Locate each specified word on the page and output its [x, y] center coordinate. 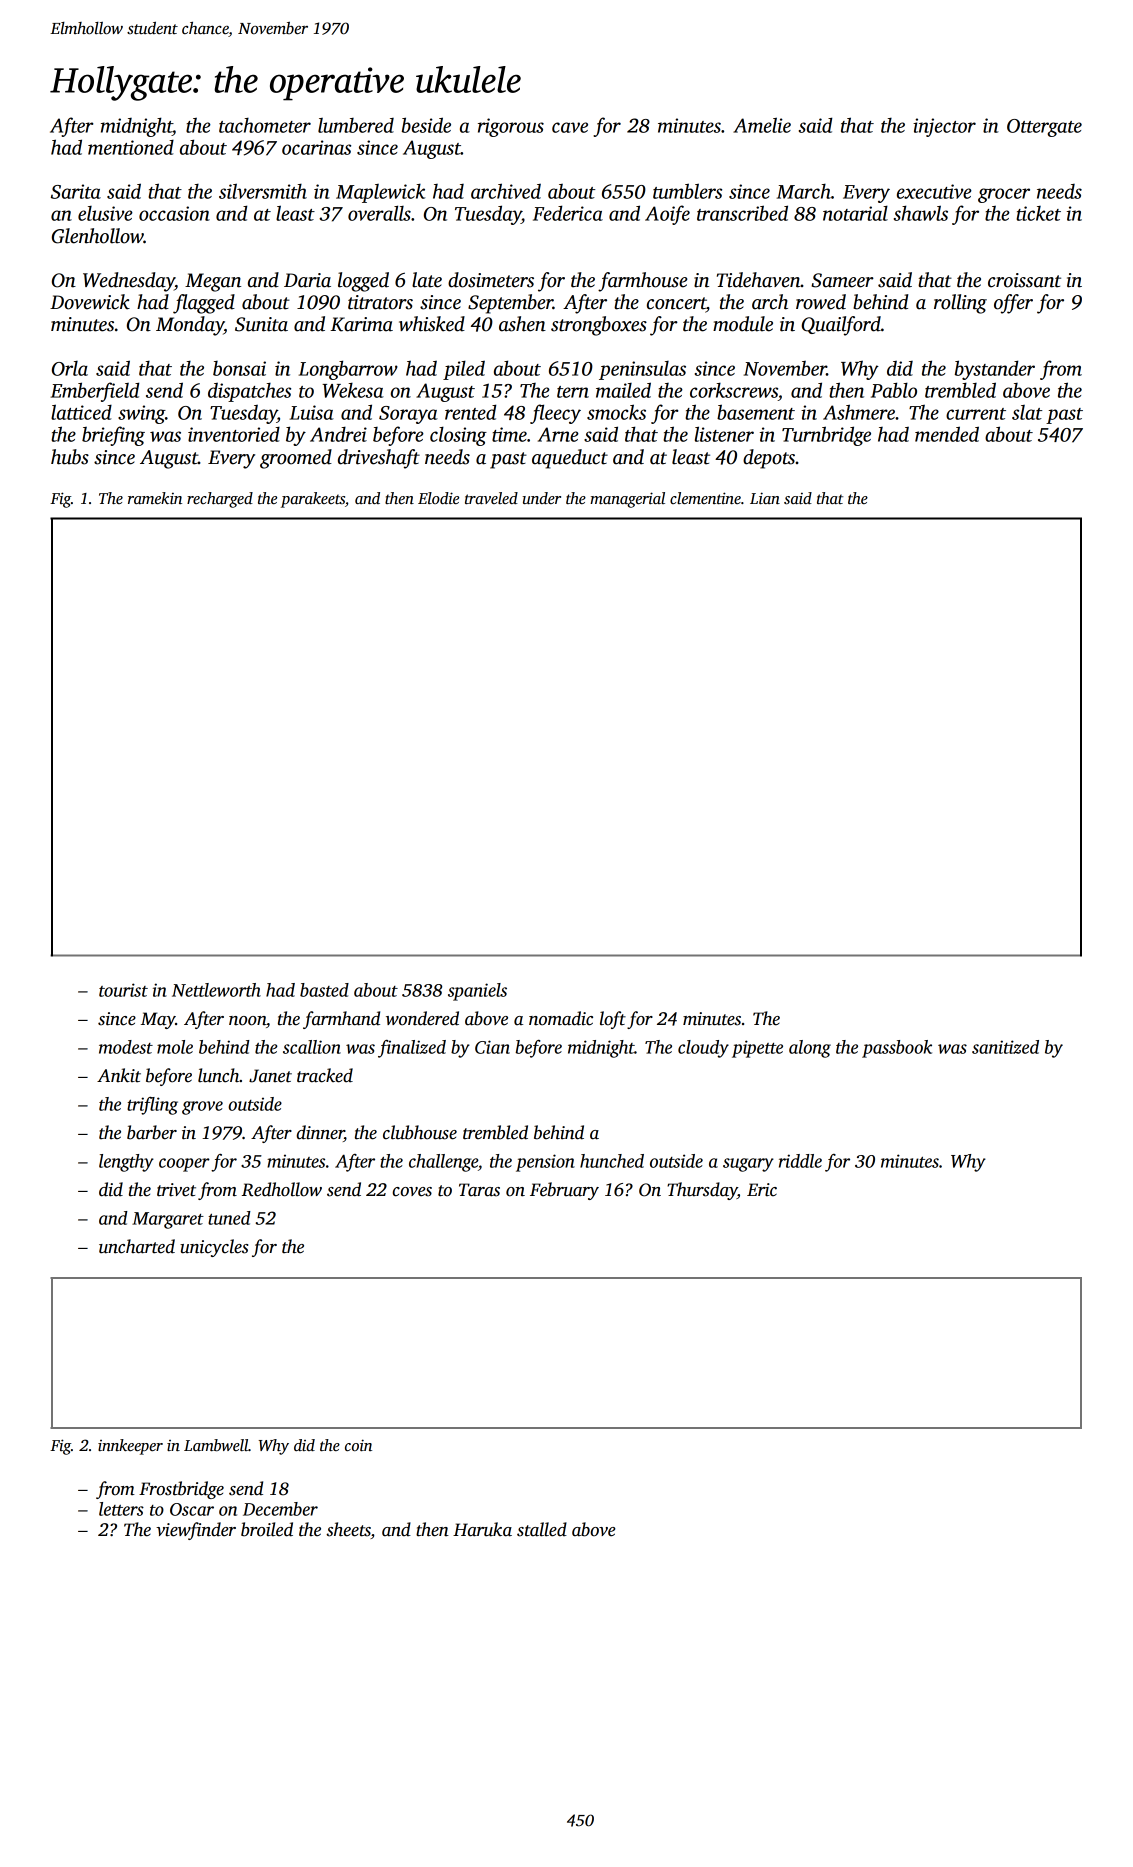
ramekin [155, 498]
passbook [897, 1049]
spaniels [477, 992]
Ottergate [1044, 128]
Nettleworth [216, 990]
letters [121, 1509]
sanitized [1005, 1047]
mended [947, 434]
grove [202, 1108]
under [542, 498]
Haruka [482, 1529]
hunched [612, 1161]
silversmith [263, 191]
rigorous [511, 127]
